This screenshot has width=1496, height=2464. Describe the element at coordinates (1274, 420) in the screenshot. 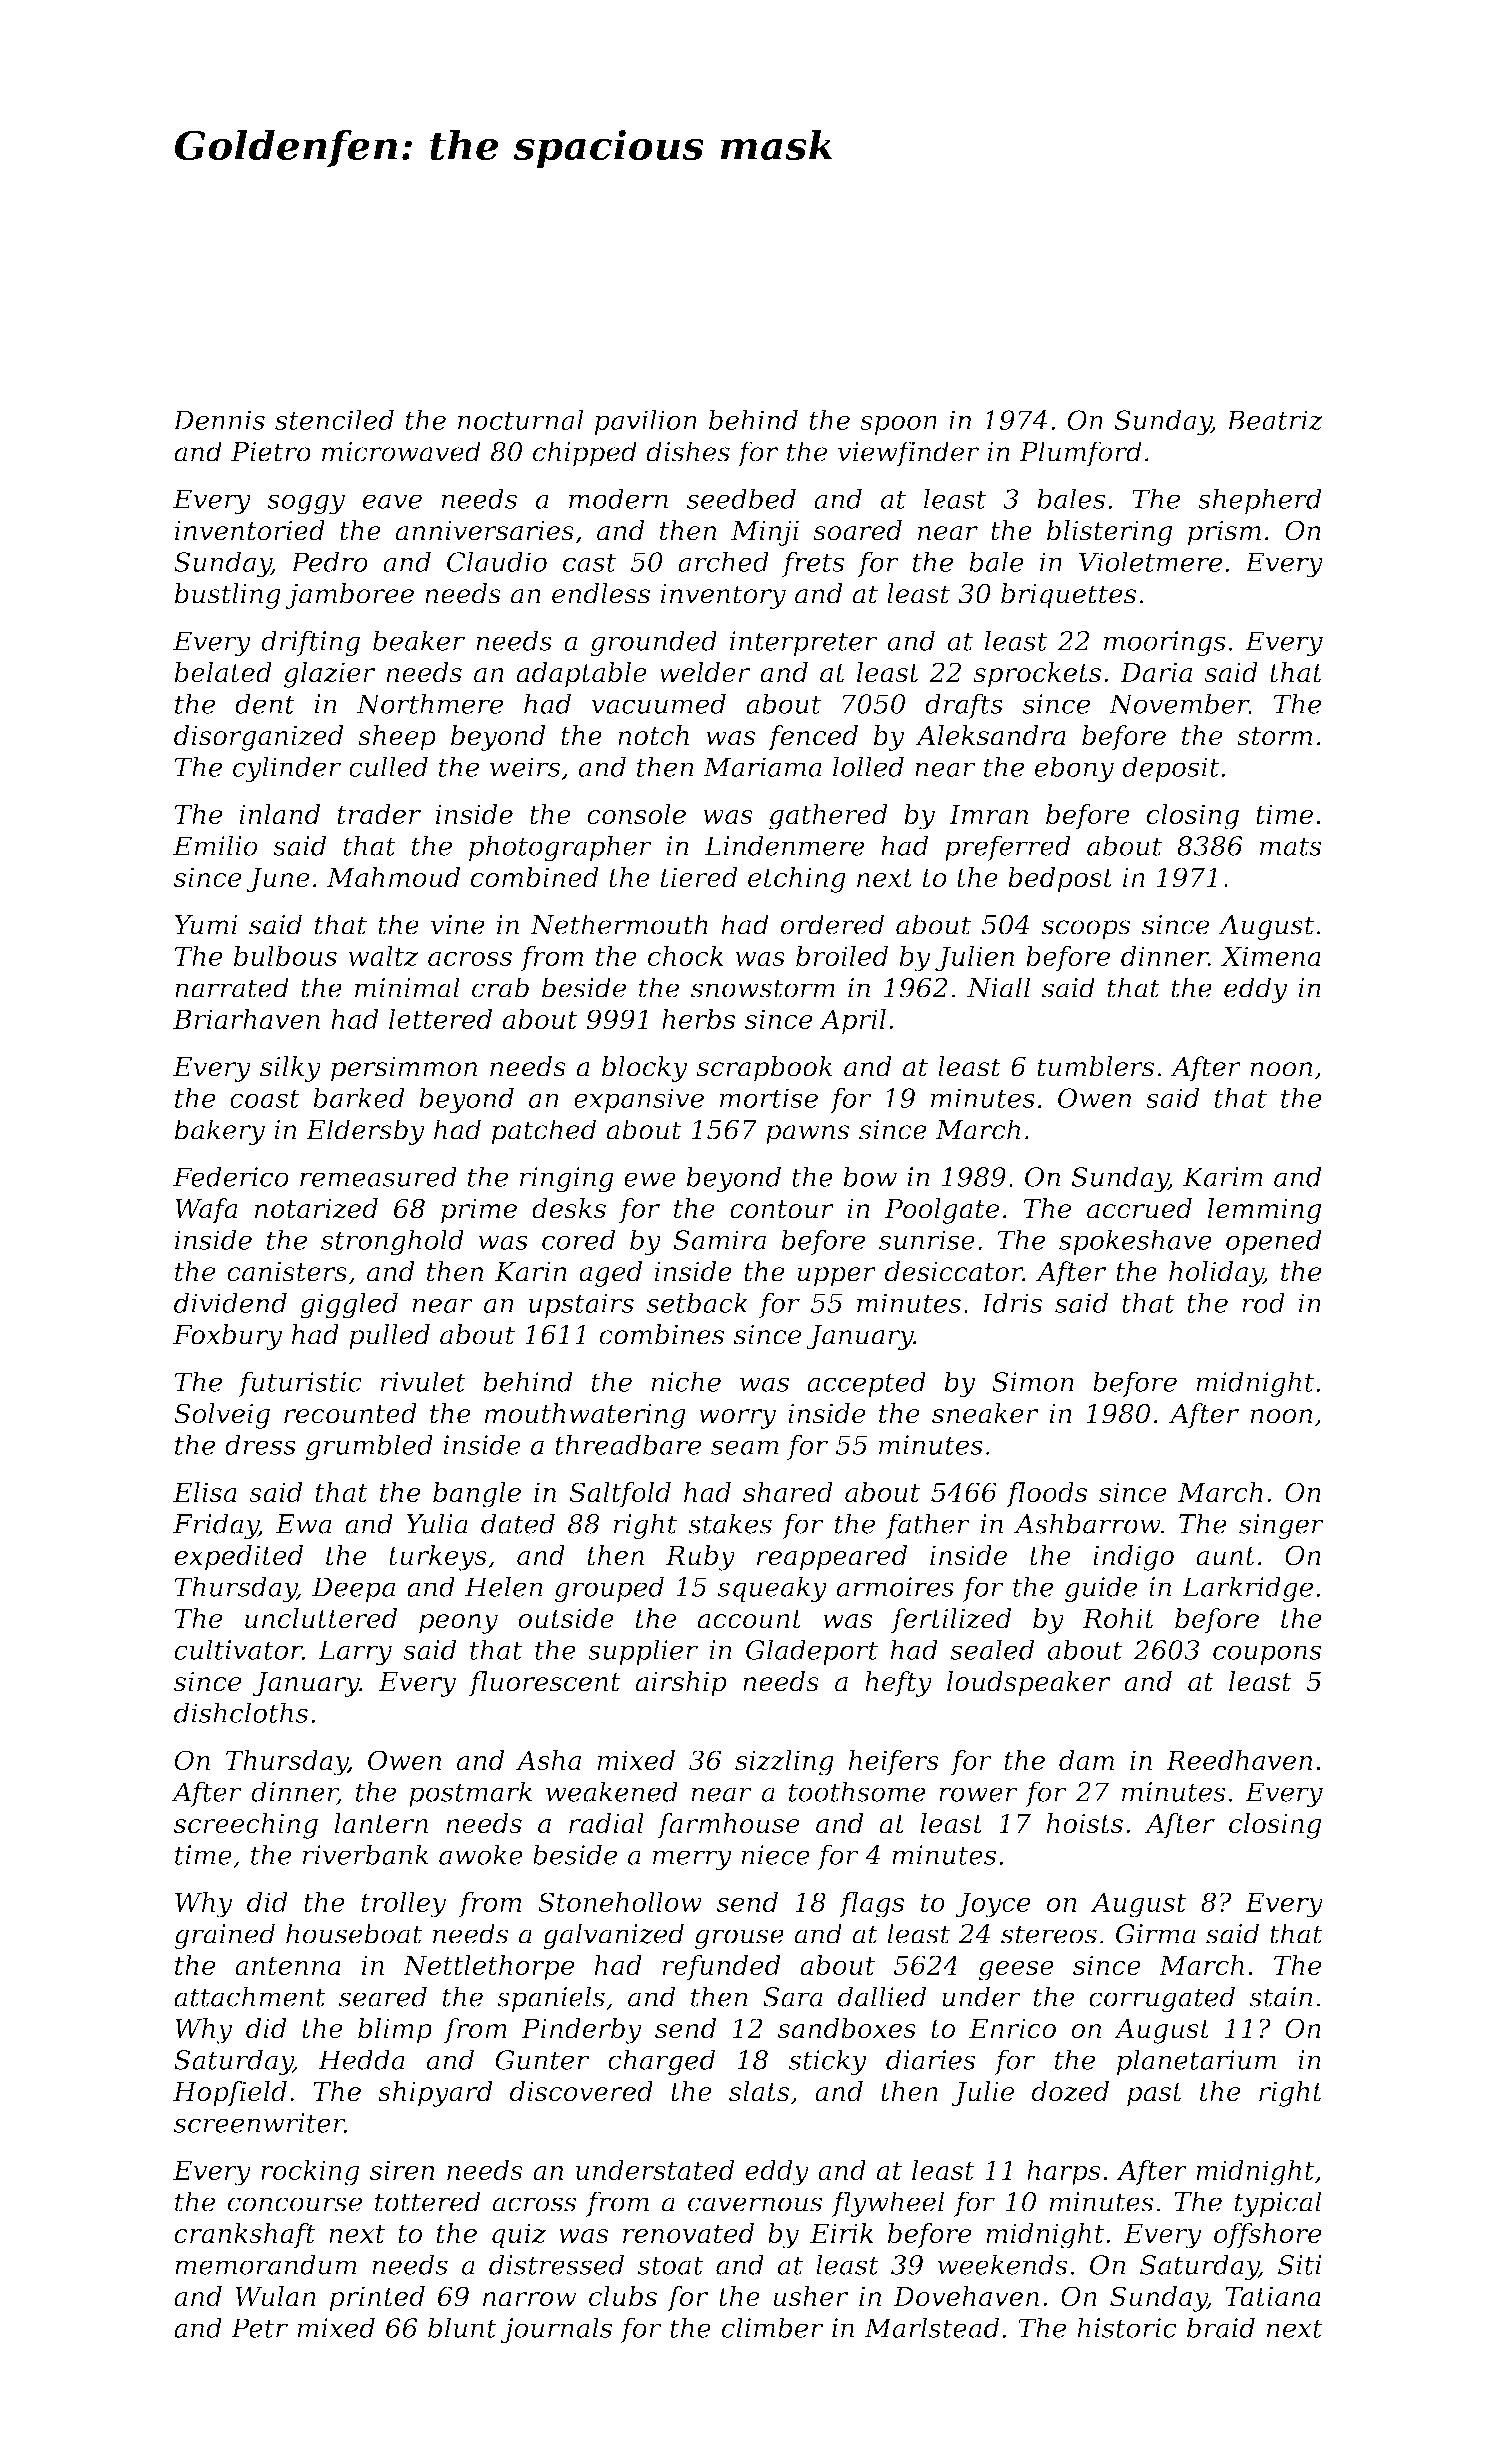

I see `Beatriz` at that location.
